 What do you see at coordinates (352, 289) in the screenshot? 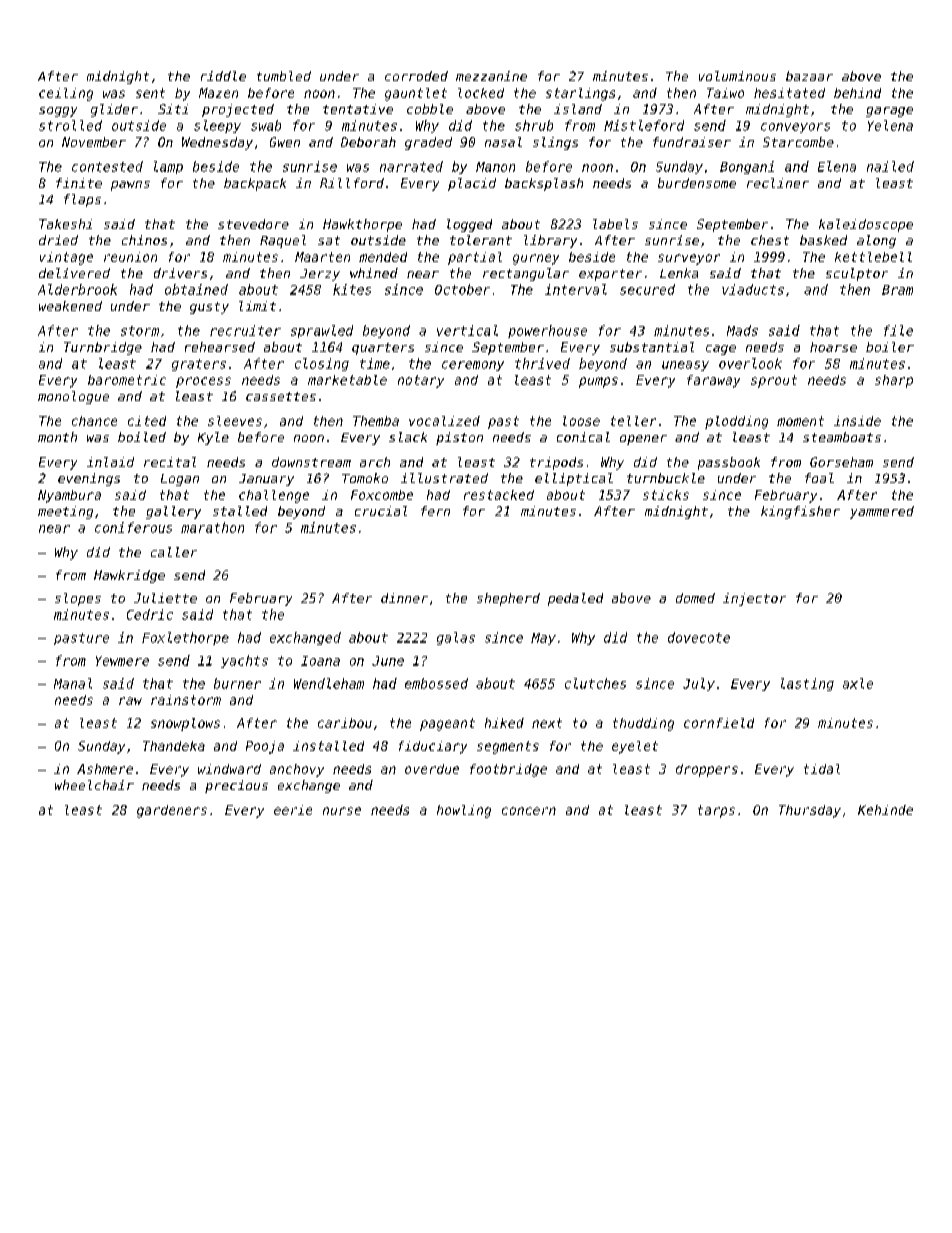
I see `kites` at bounding box center [352, 289].
